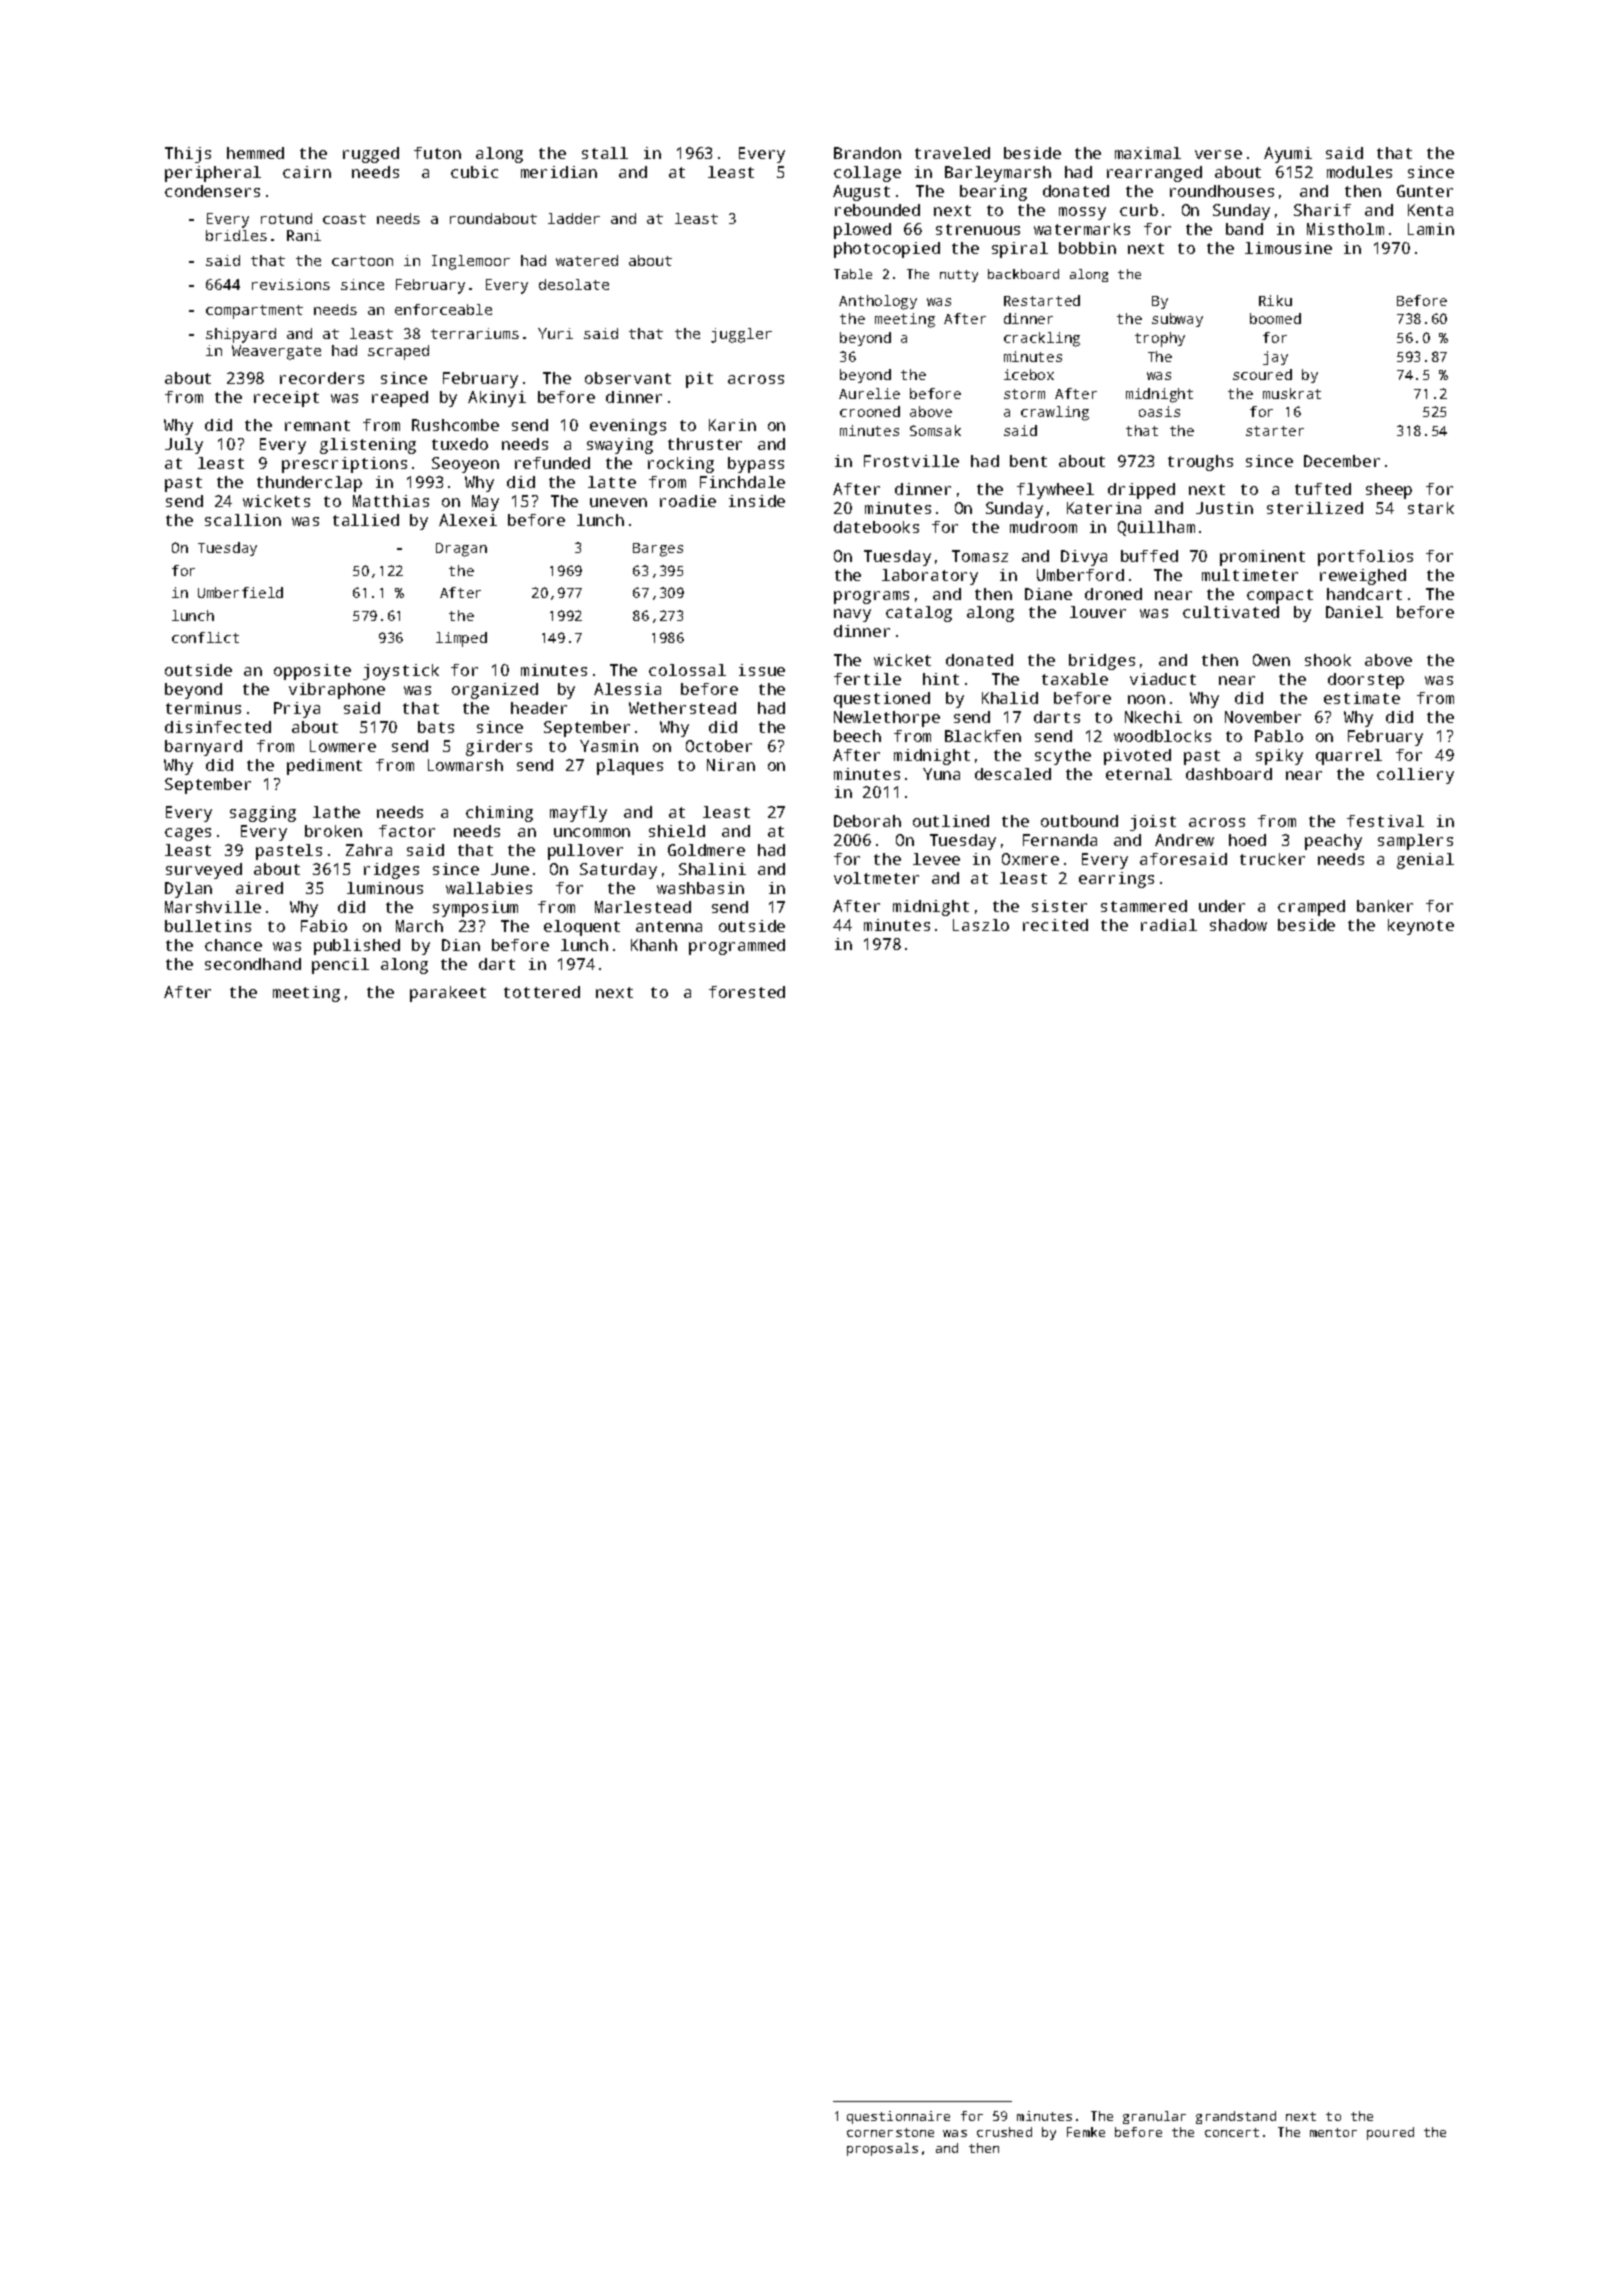 This page has height=2292, width=1620. Describe the element at coordinates (1149, 556) in the page. I see `buffed` at that location.
